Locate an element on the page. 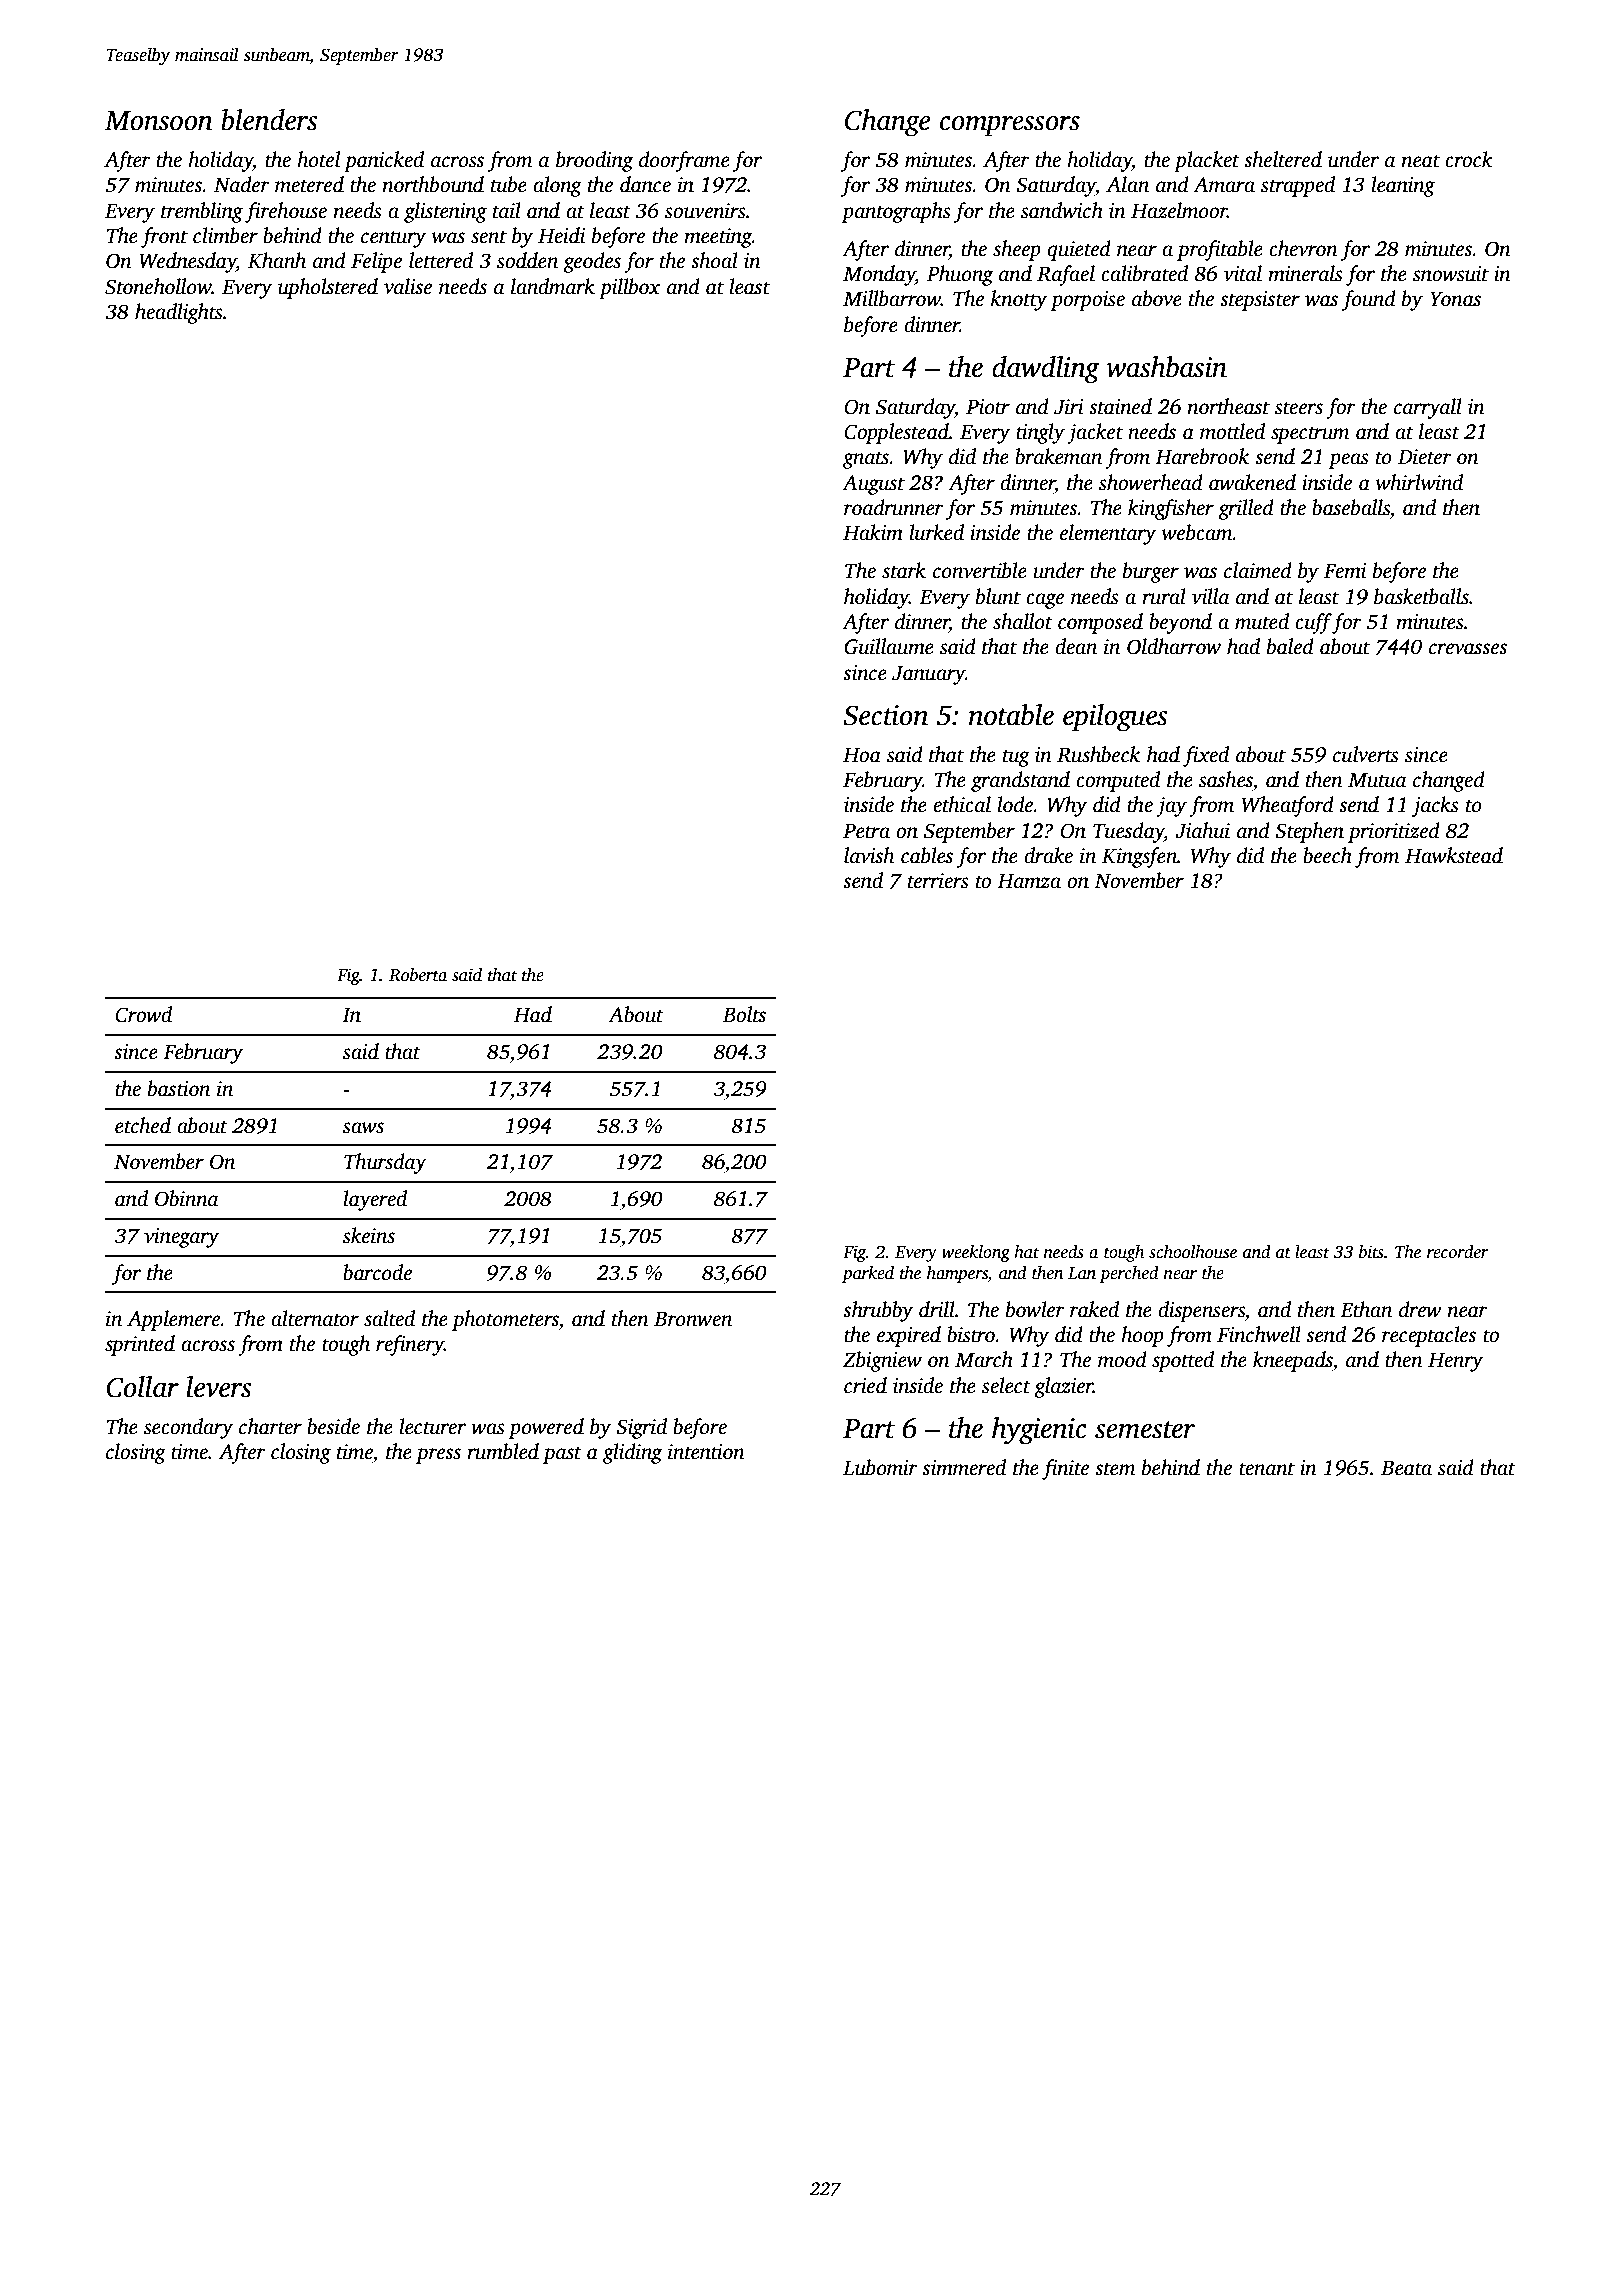  Roberta is located at coordinates (418, 975).
